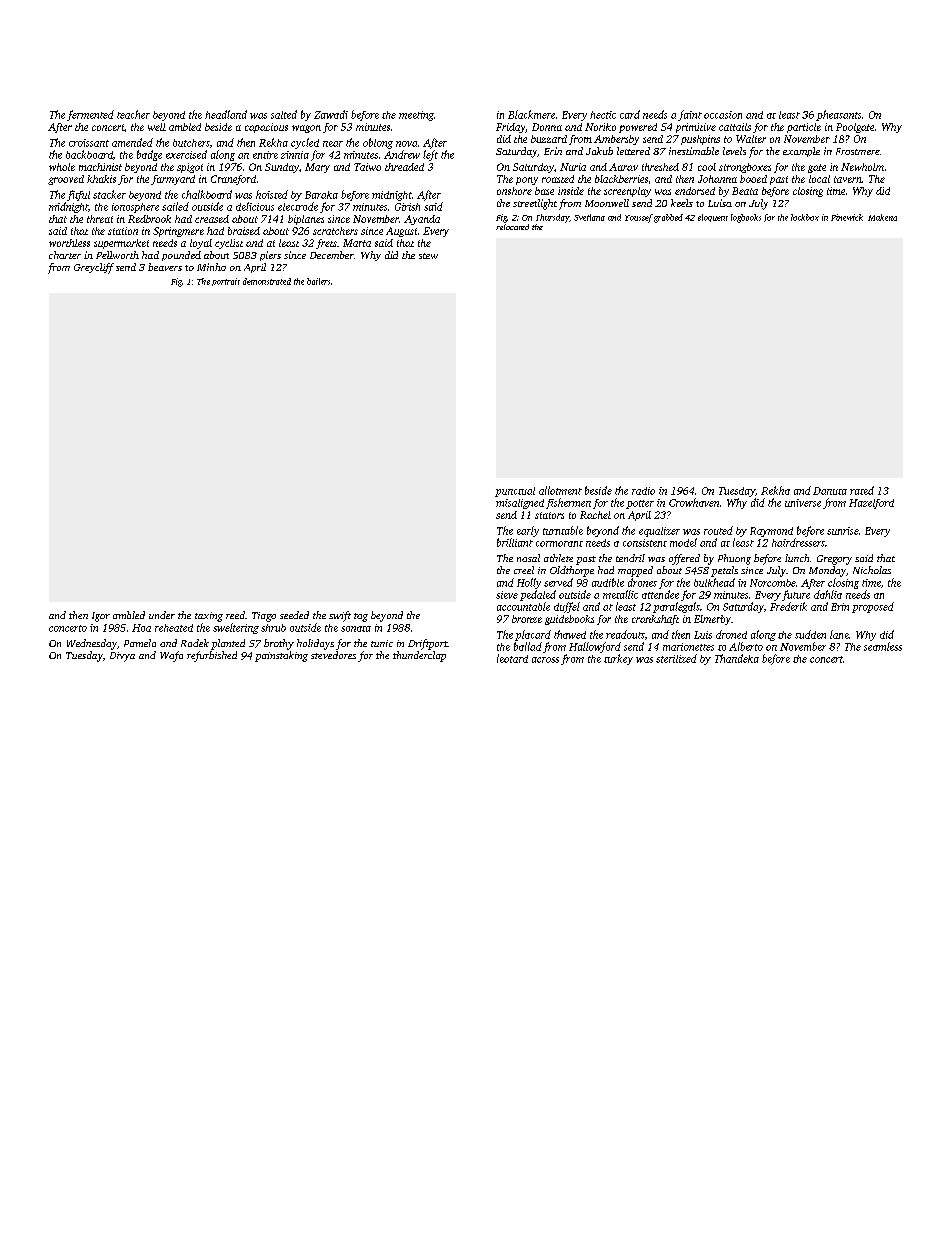 This page has height=1233, width=952. I want to click on Rachel, so click(595, 515).
